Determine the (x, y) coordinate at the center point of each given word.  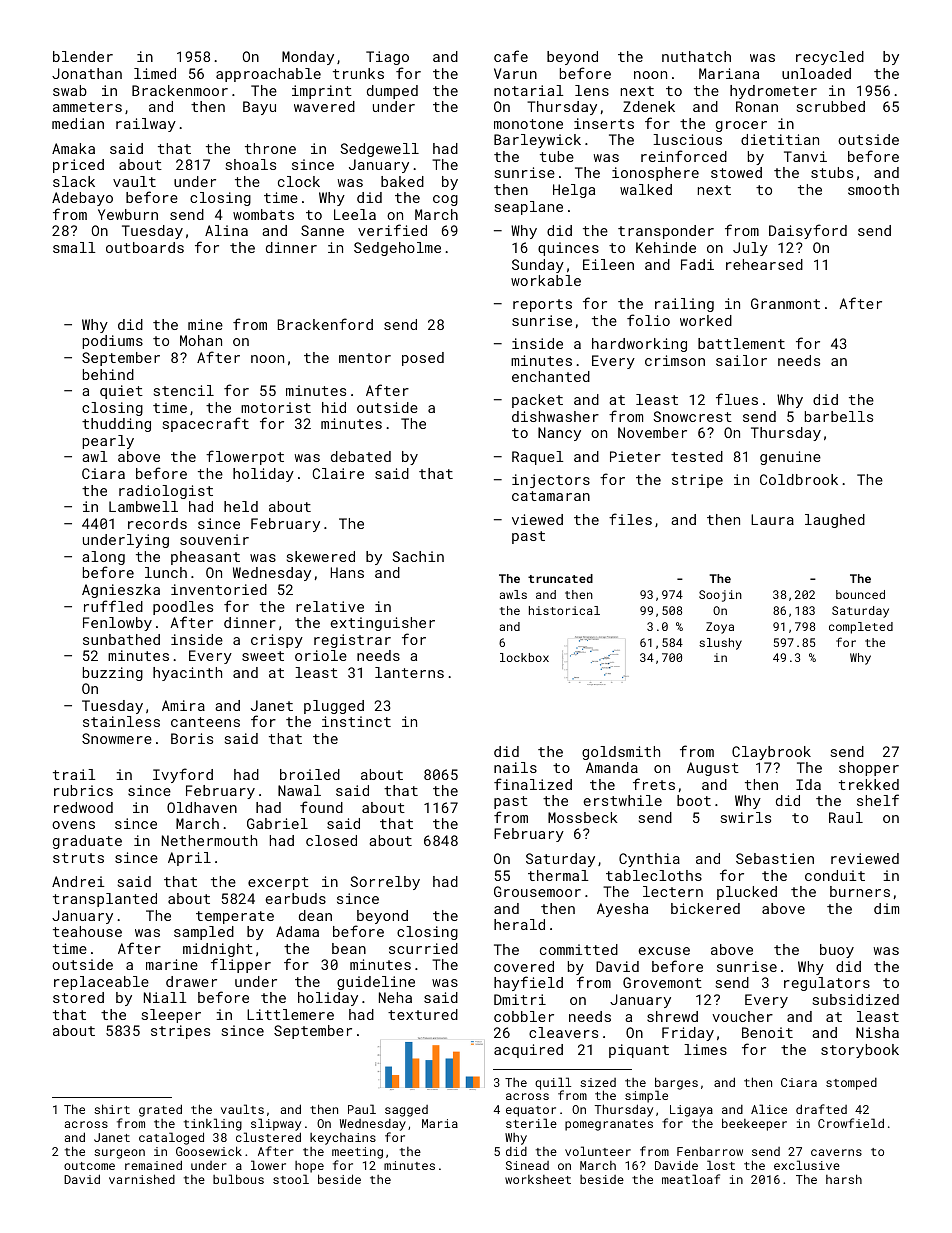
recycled (830, 58)
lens (592, 90)
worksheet (538, 1179)
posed (423, 359)
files (630, 519)
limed (155, 73)
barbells (839, 416)
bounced (860, 594)
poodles (183, 608)
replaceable (101, 983)
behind (108, 374)
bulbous (238, 1179)
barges (676, 1084)
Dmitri (520, 999)
